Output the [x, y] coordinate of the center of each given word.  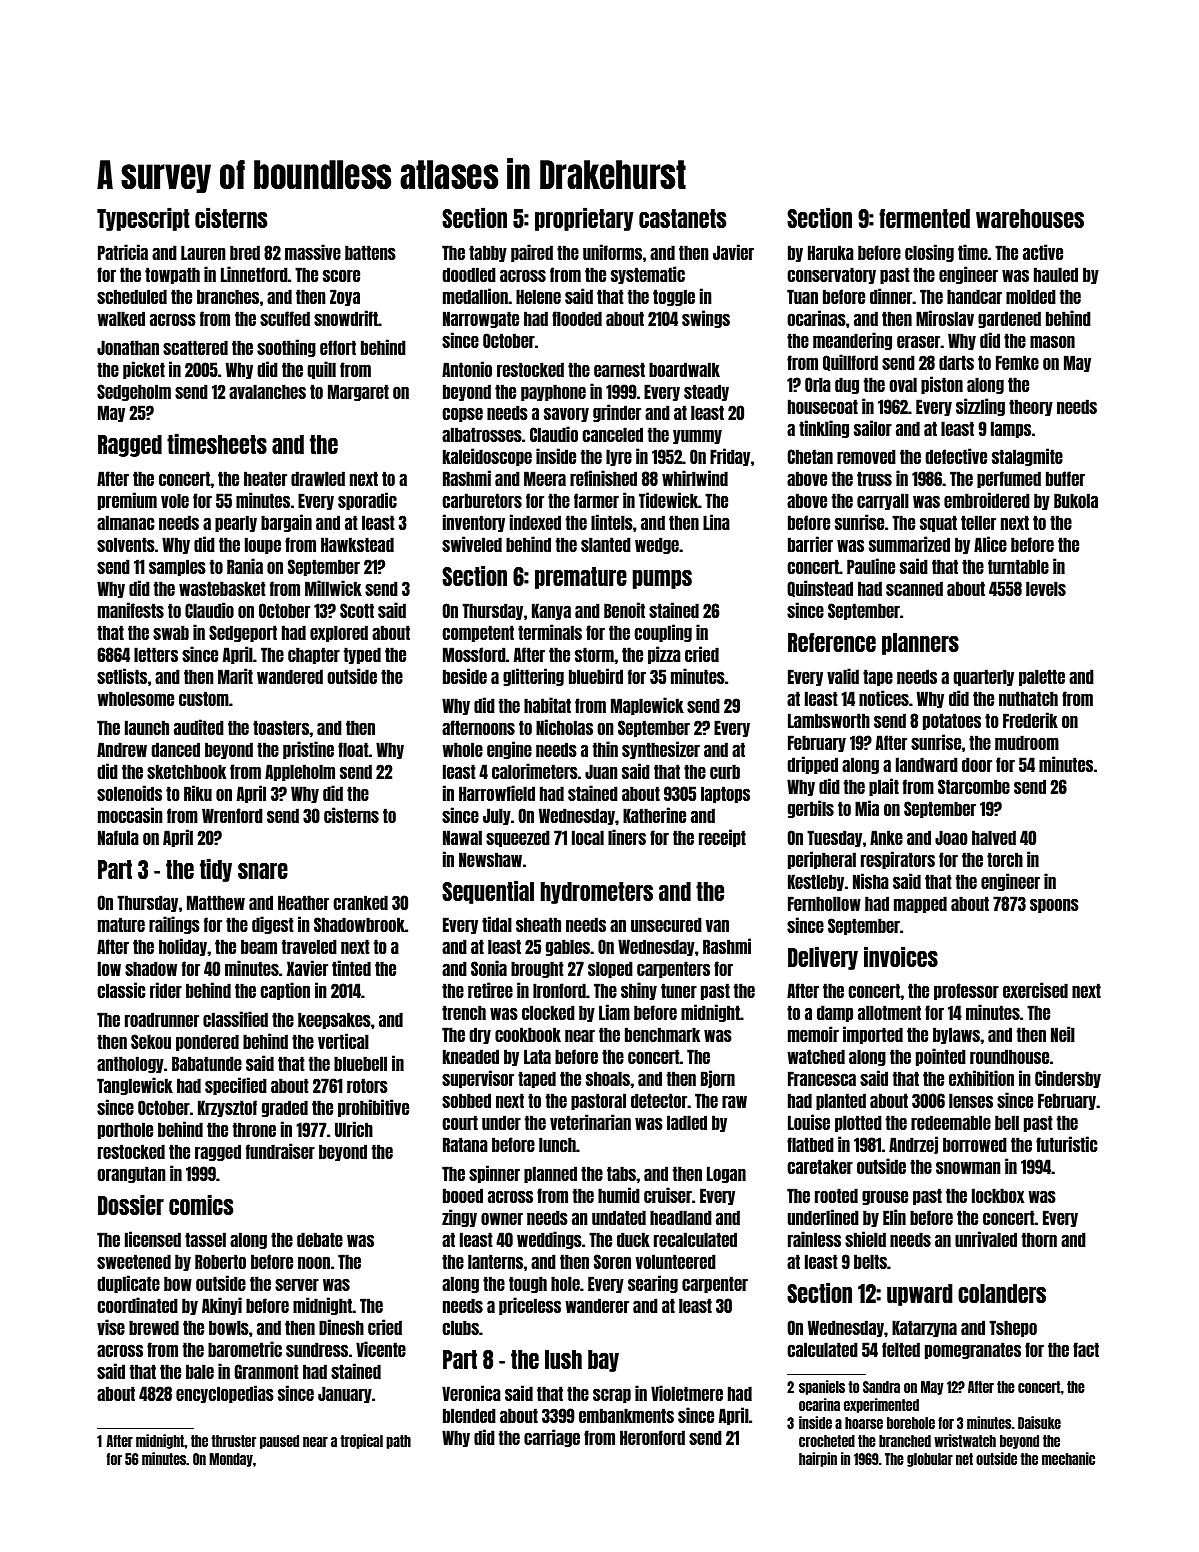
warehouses [1030, 218]
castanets [682, 218]
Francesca [822, 1078]
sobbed [466, 1100]
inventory [474, 523]
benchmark [662, 1034]
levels [1046, 588]
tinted [351, 968]
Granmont [267, 1371]
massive [313, 252]
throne [254, 1129]
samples [177, 567]
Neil [1063, 1034]
